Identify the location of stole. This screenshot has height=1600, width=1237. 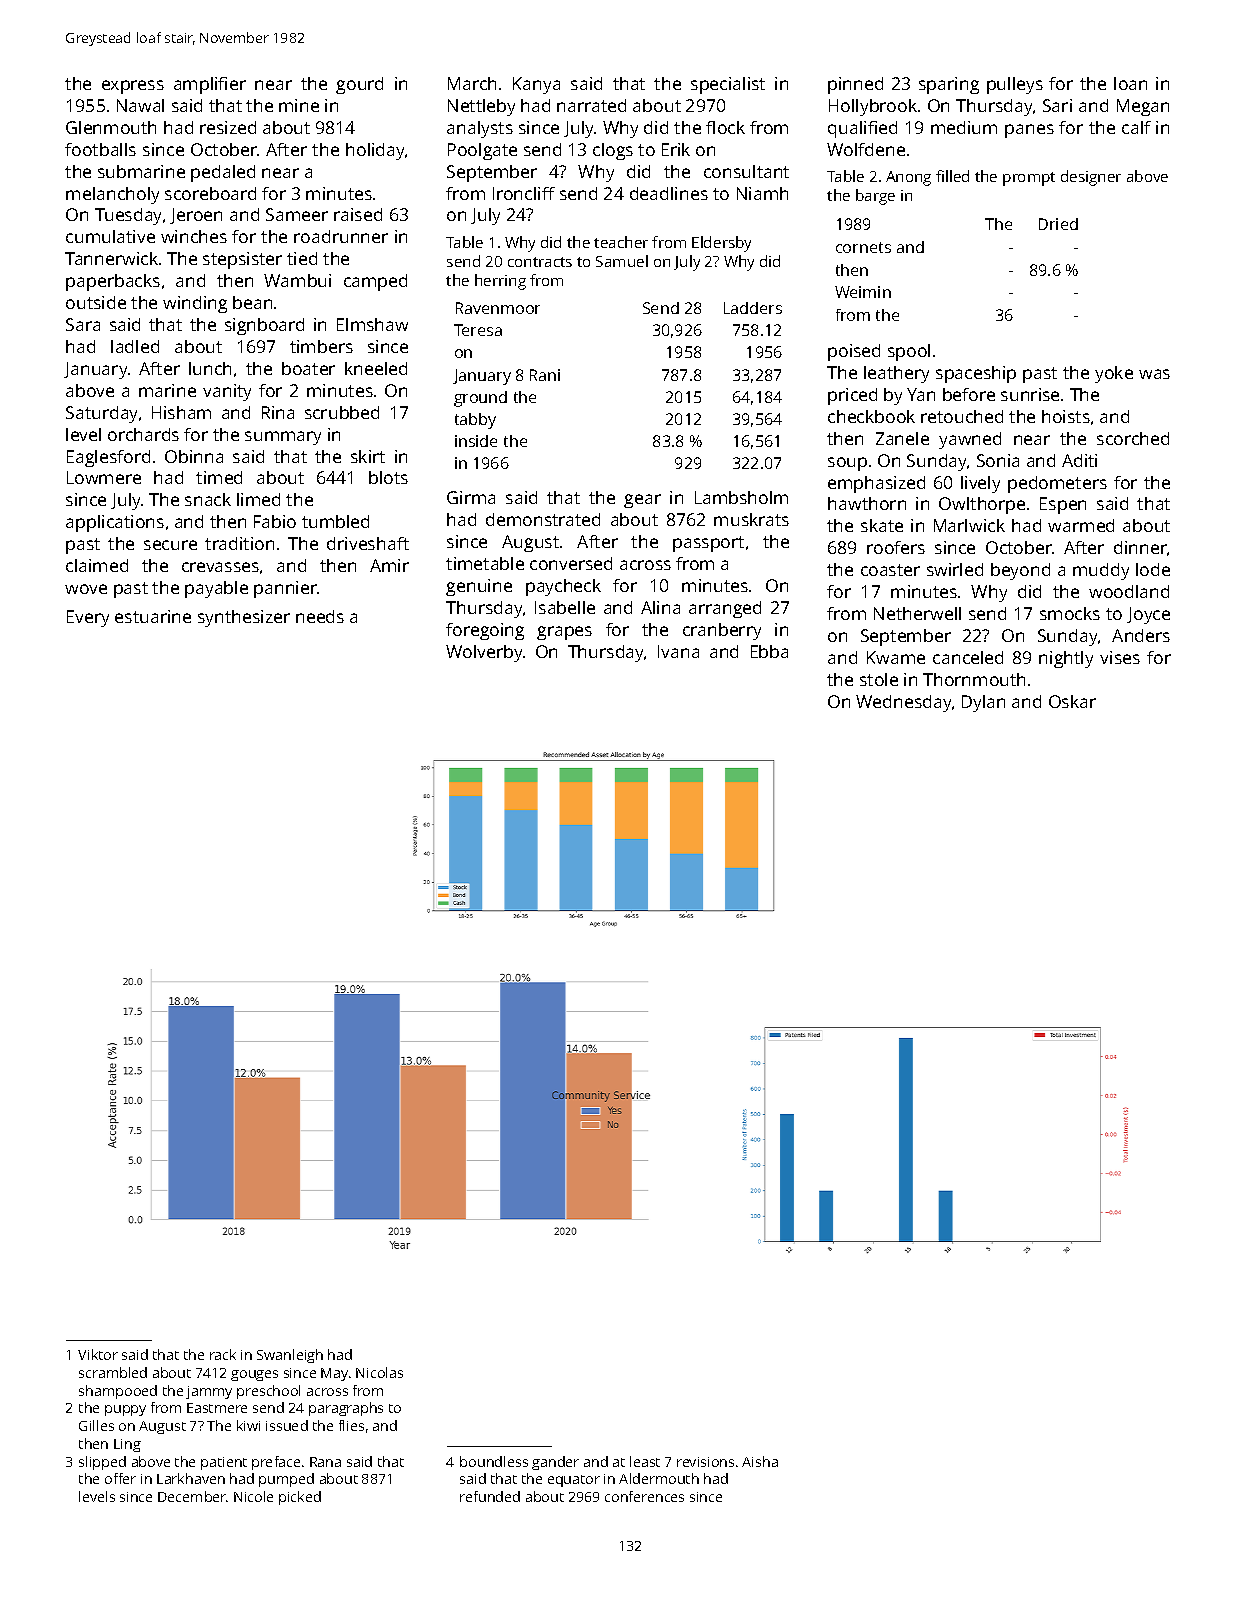
(879, 679).
